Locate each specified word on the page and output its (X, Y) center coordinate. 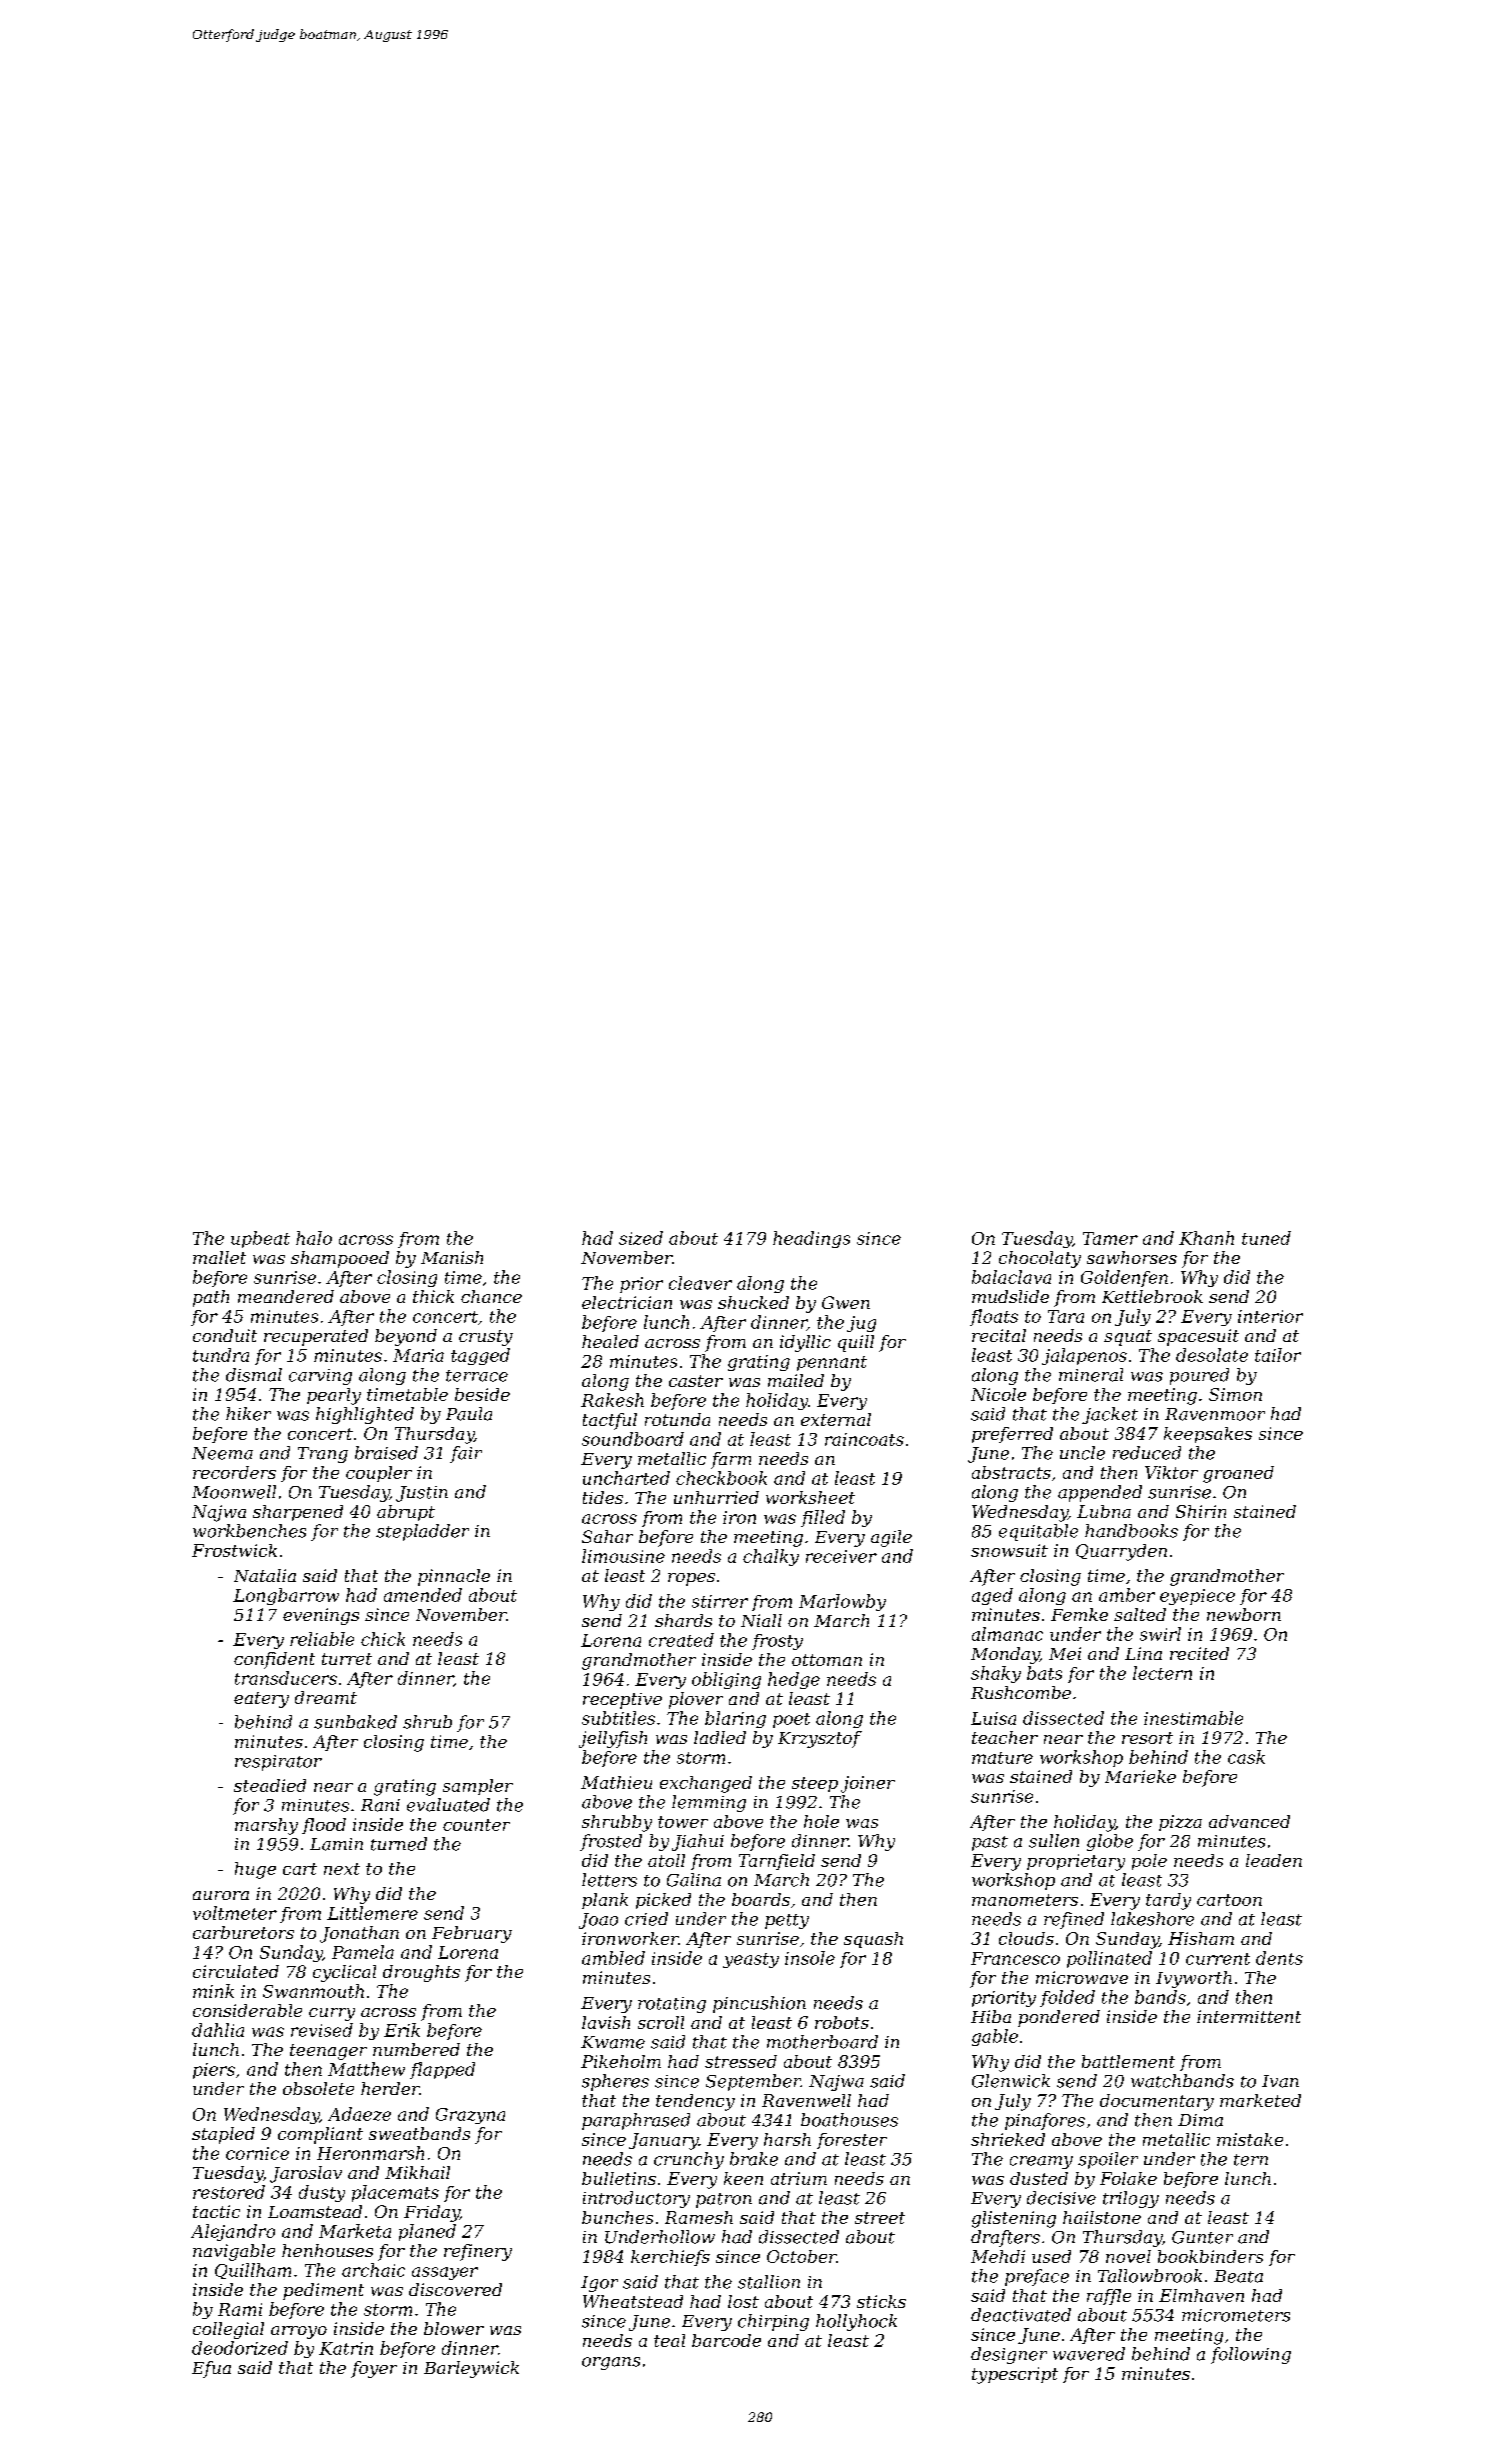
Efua (211, 2369)
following (1251, 2355)
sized (641, 1238)
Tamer (1110, 1238)
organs (611, 2363)
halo (314, 1238)
